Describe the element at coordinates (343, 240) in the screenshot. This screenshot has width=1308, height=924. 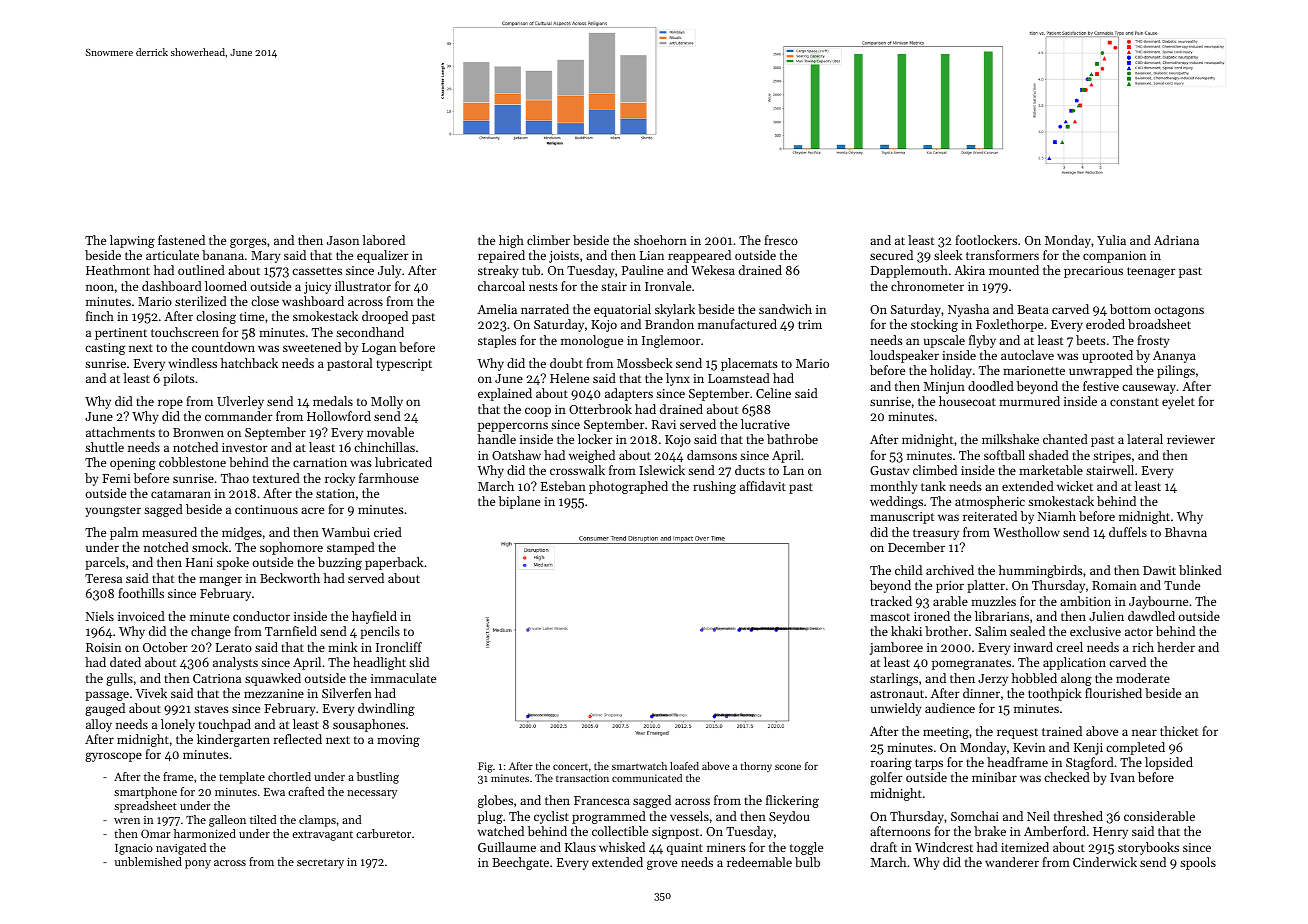
I see `Jason` at that location.
